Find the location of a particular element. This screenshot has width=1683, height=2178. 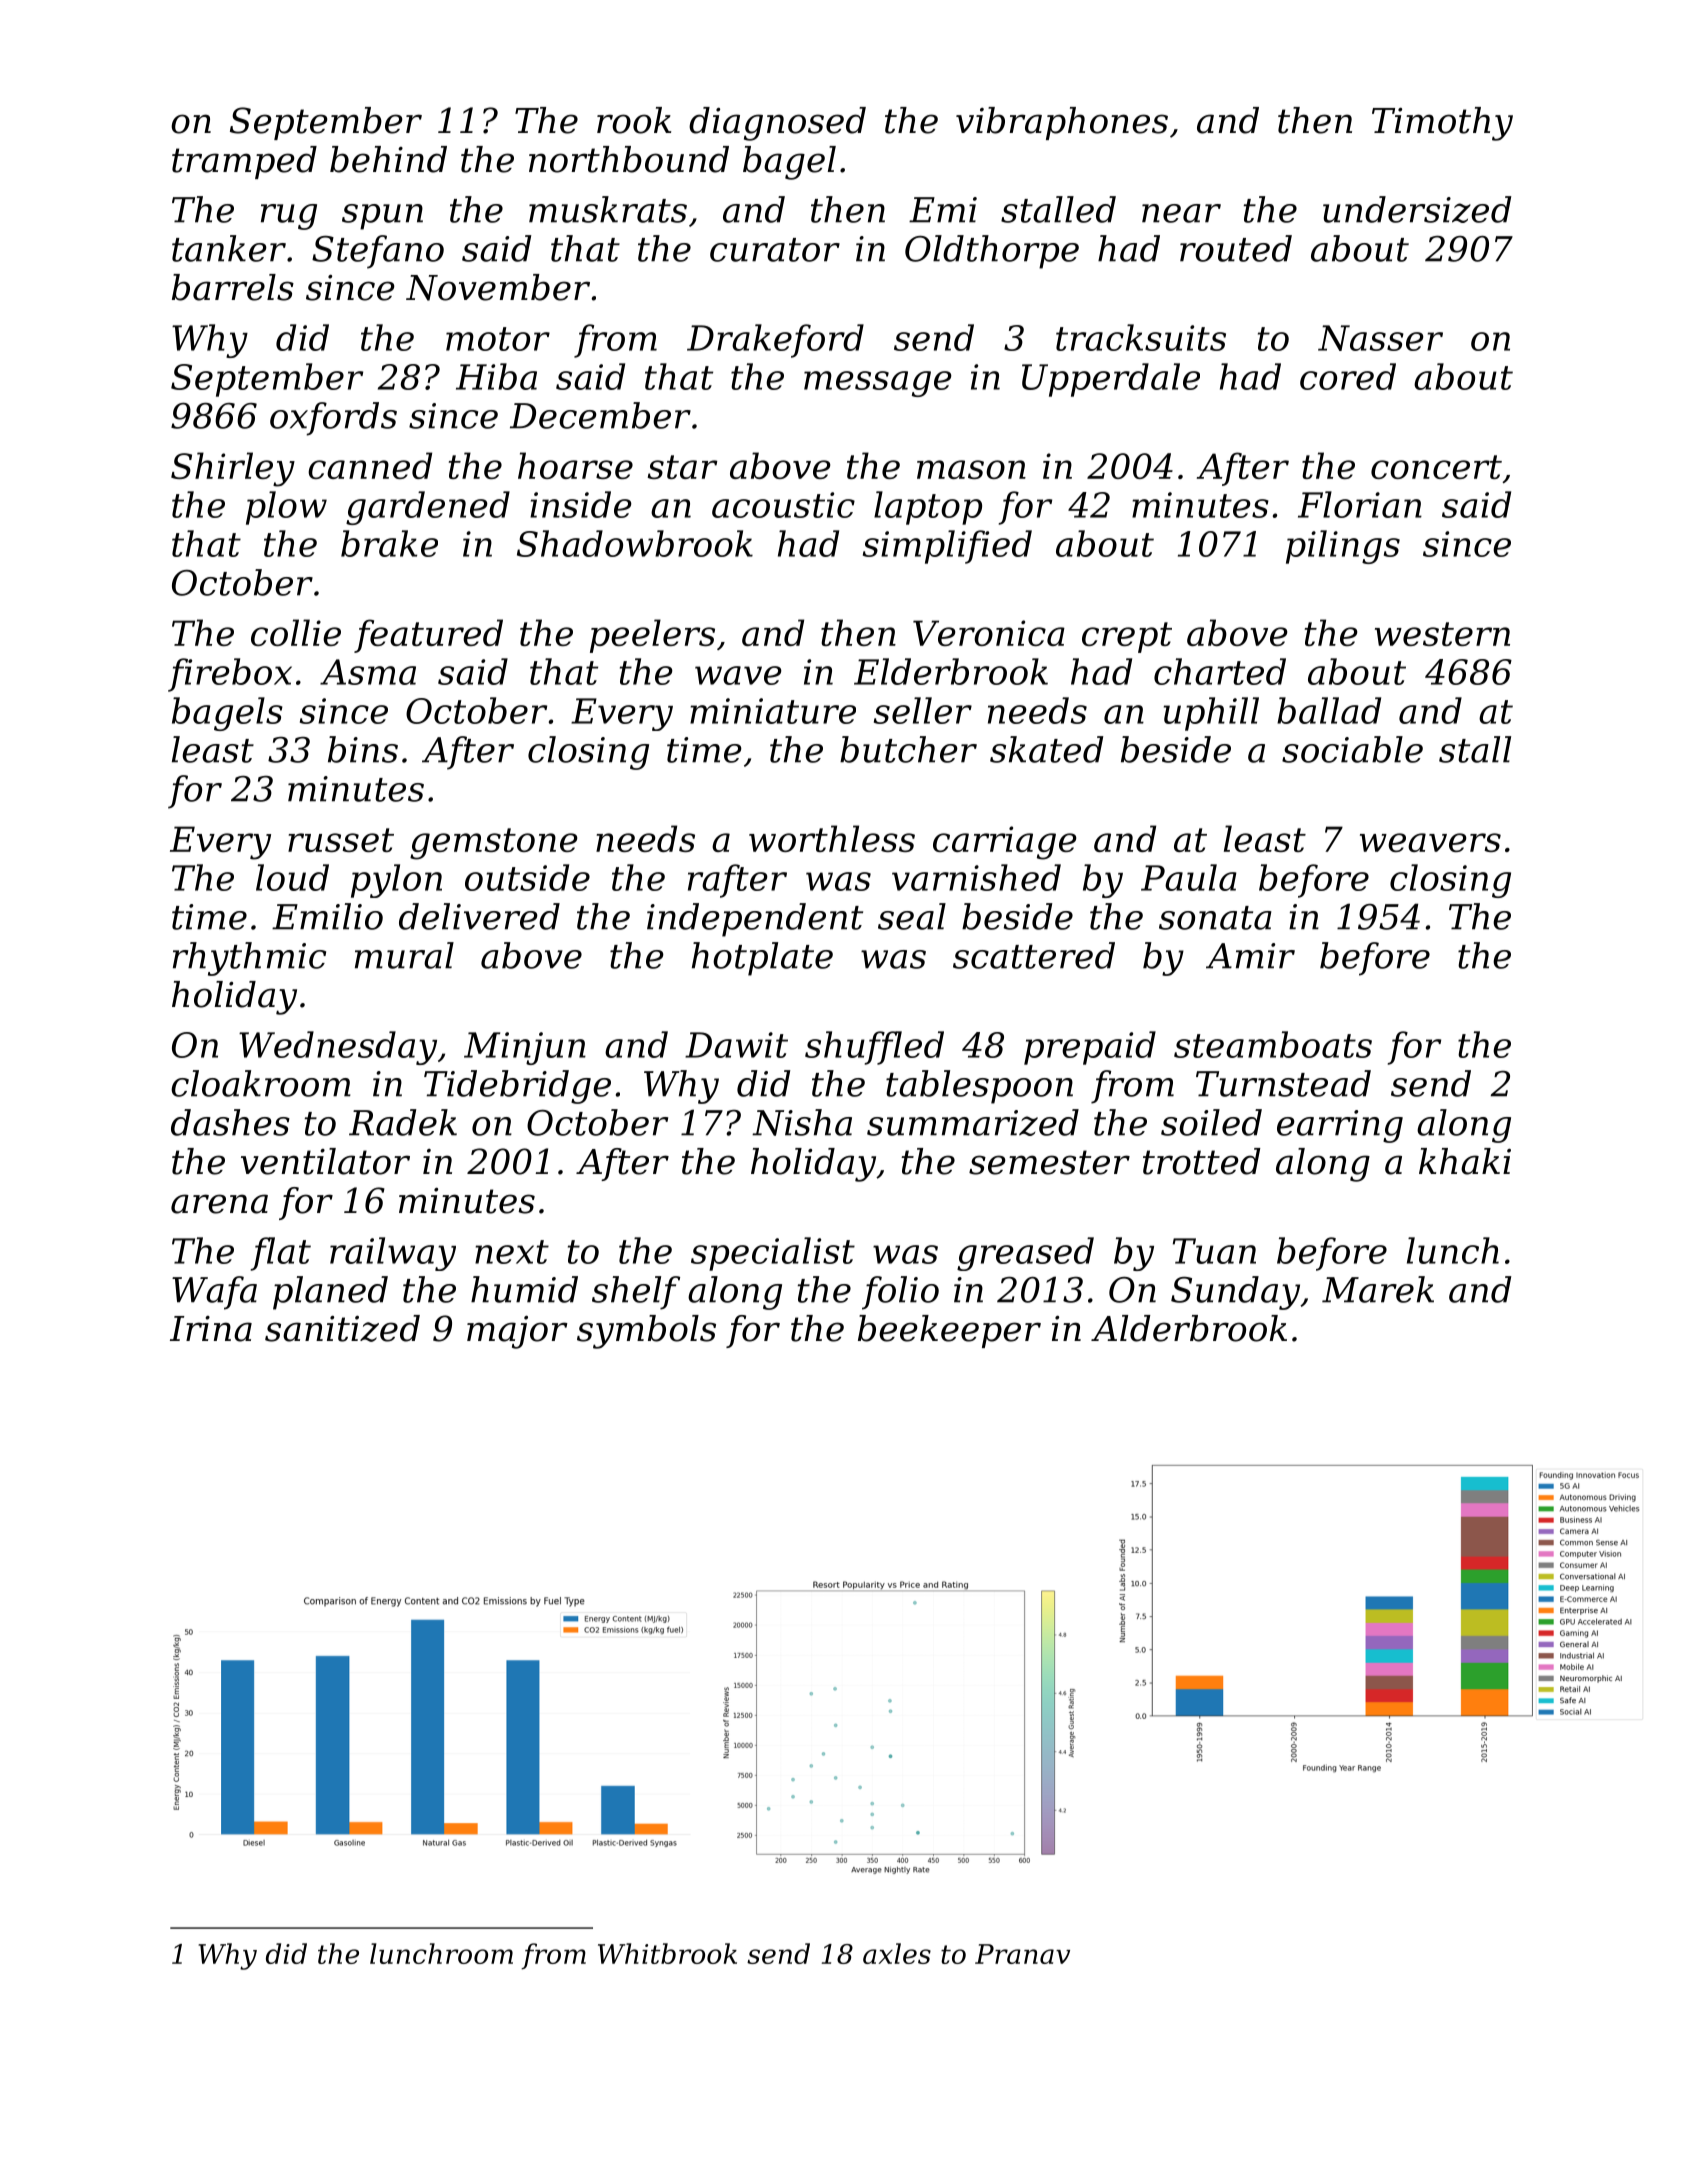

Marek is located at coordinates (1378, 1289).
